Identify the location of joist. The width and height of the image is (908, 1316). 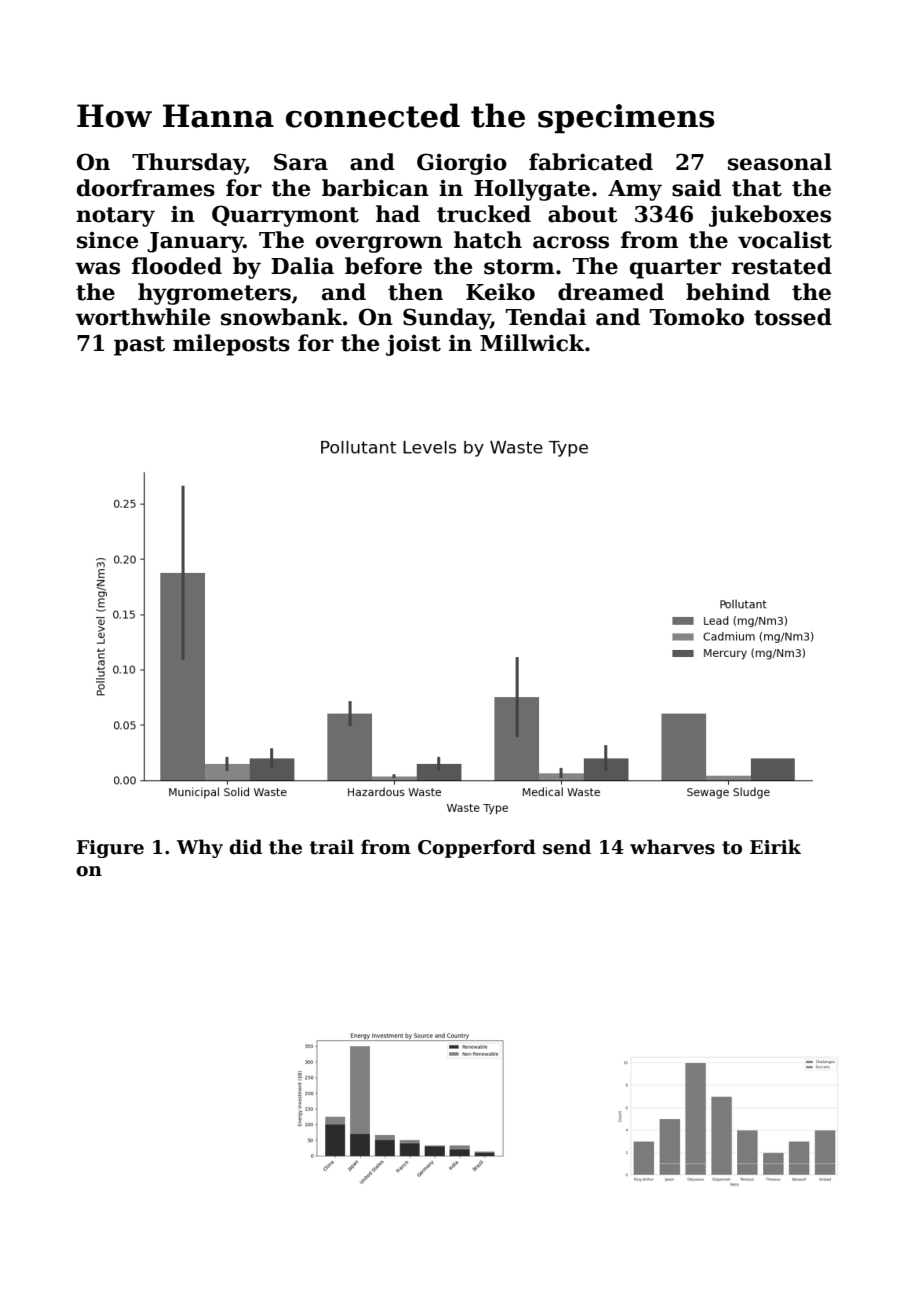
(413, 345).
